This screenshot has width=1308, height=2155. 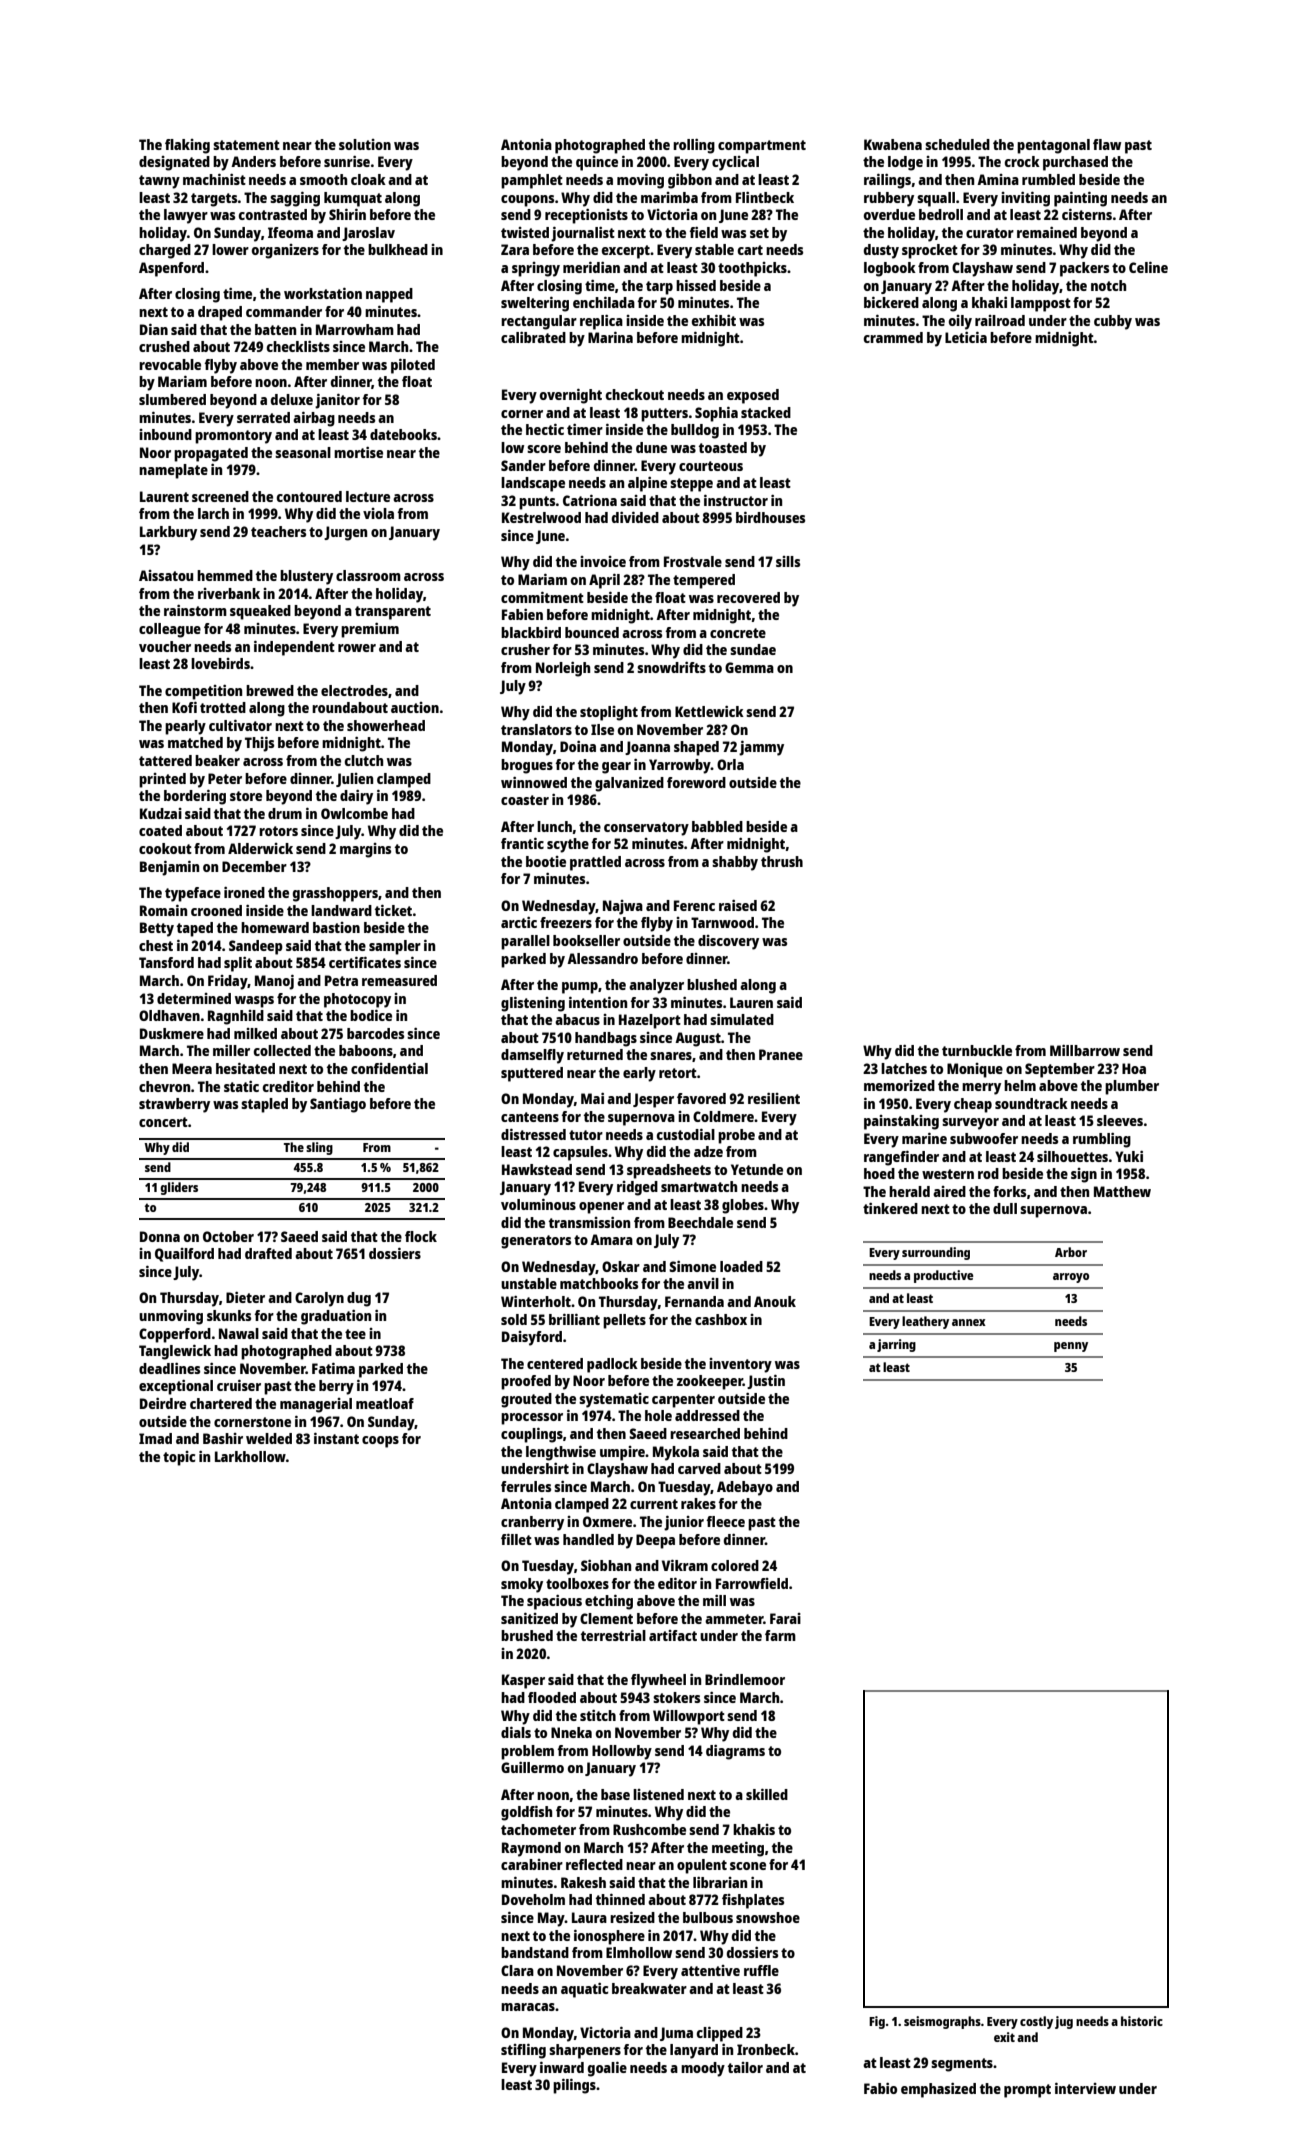 I want to click on Sander, so click(x=523, y=465).
